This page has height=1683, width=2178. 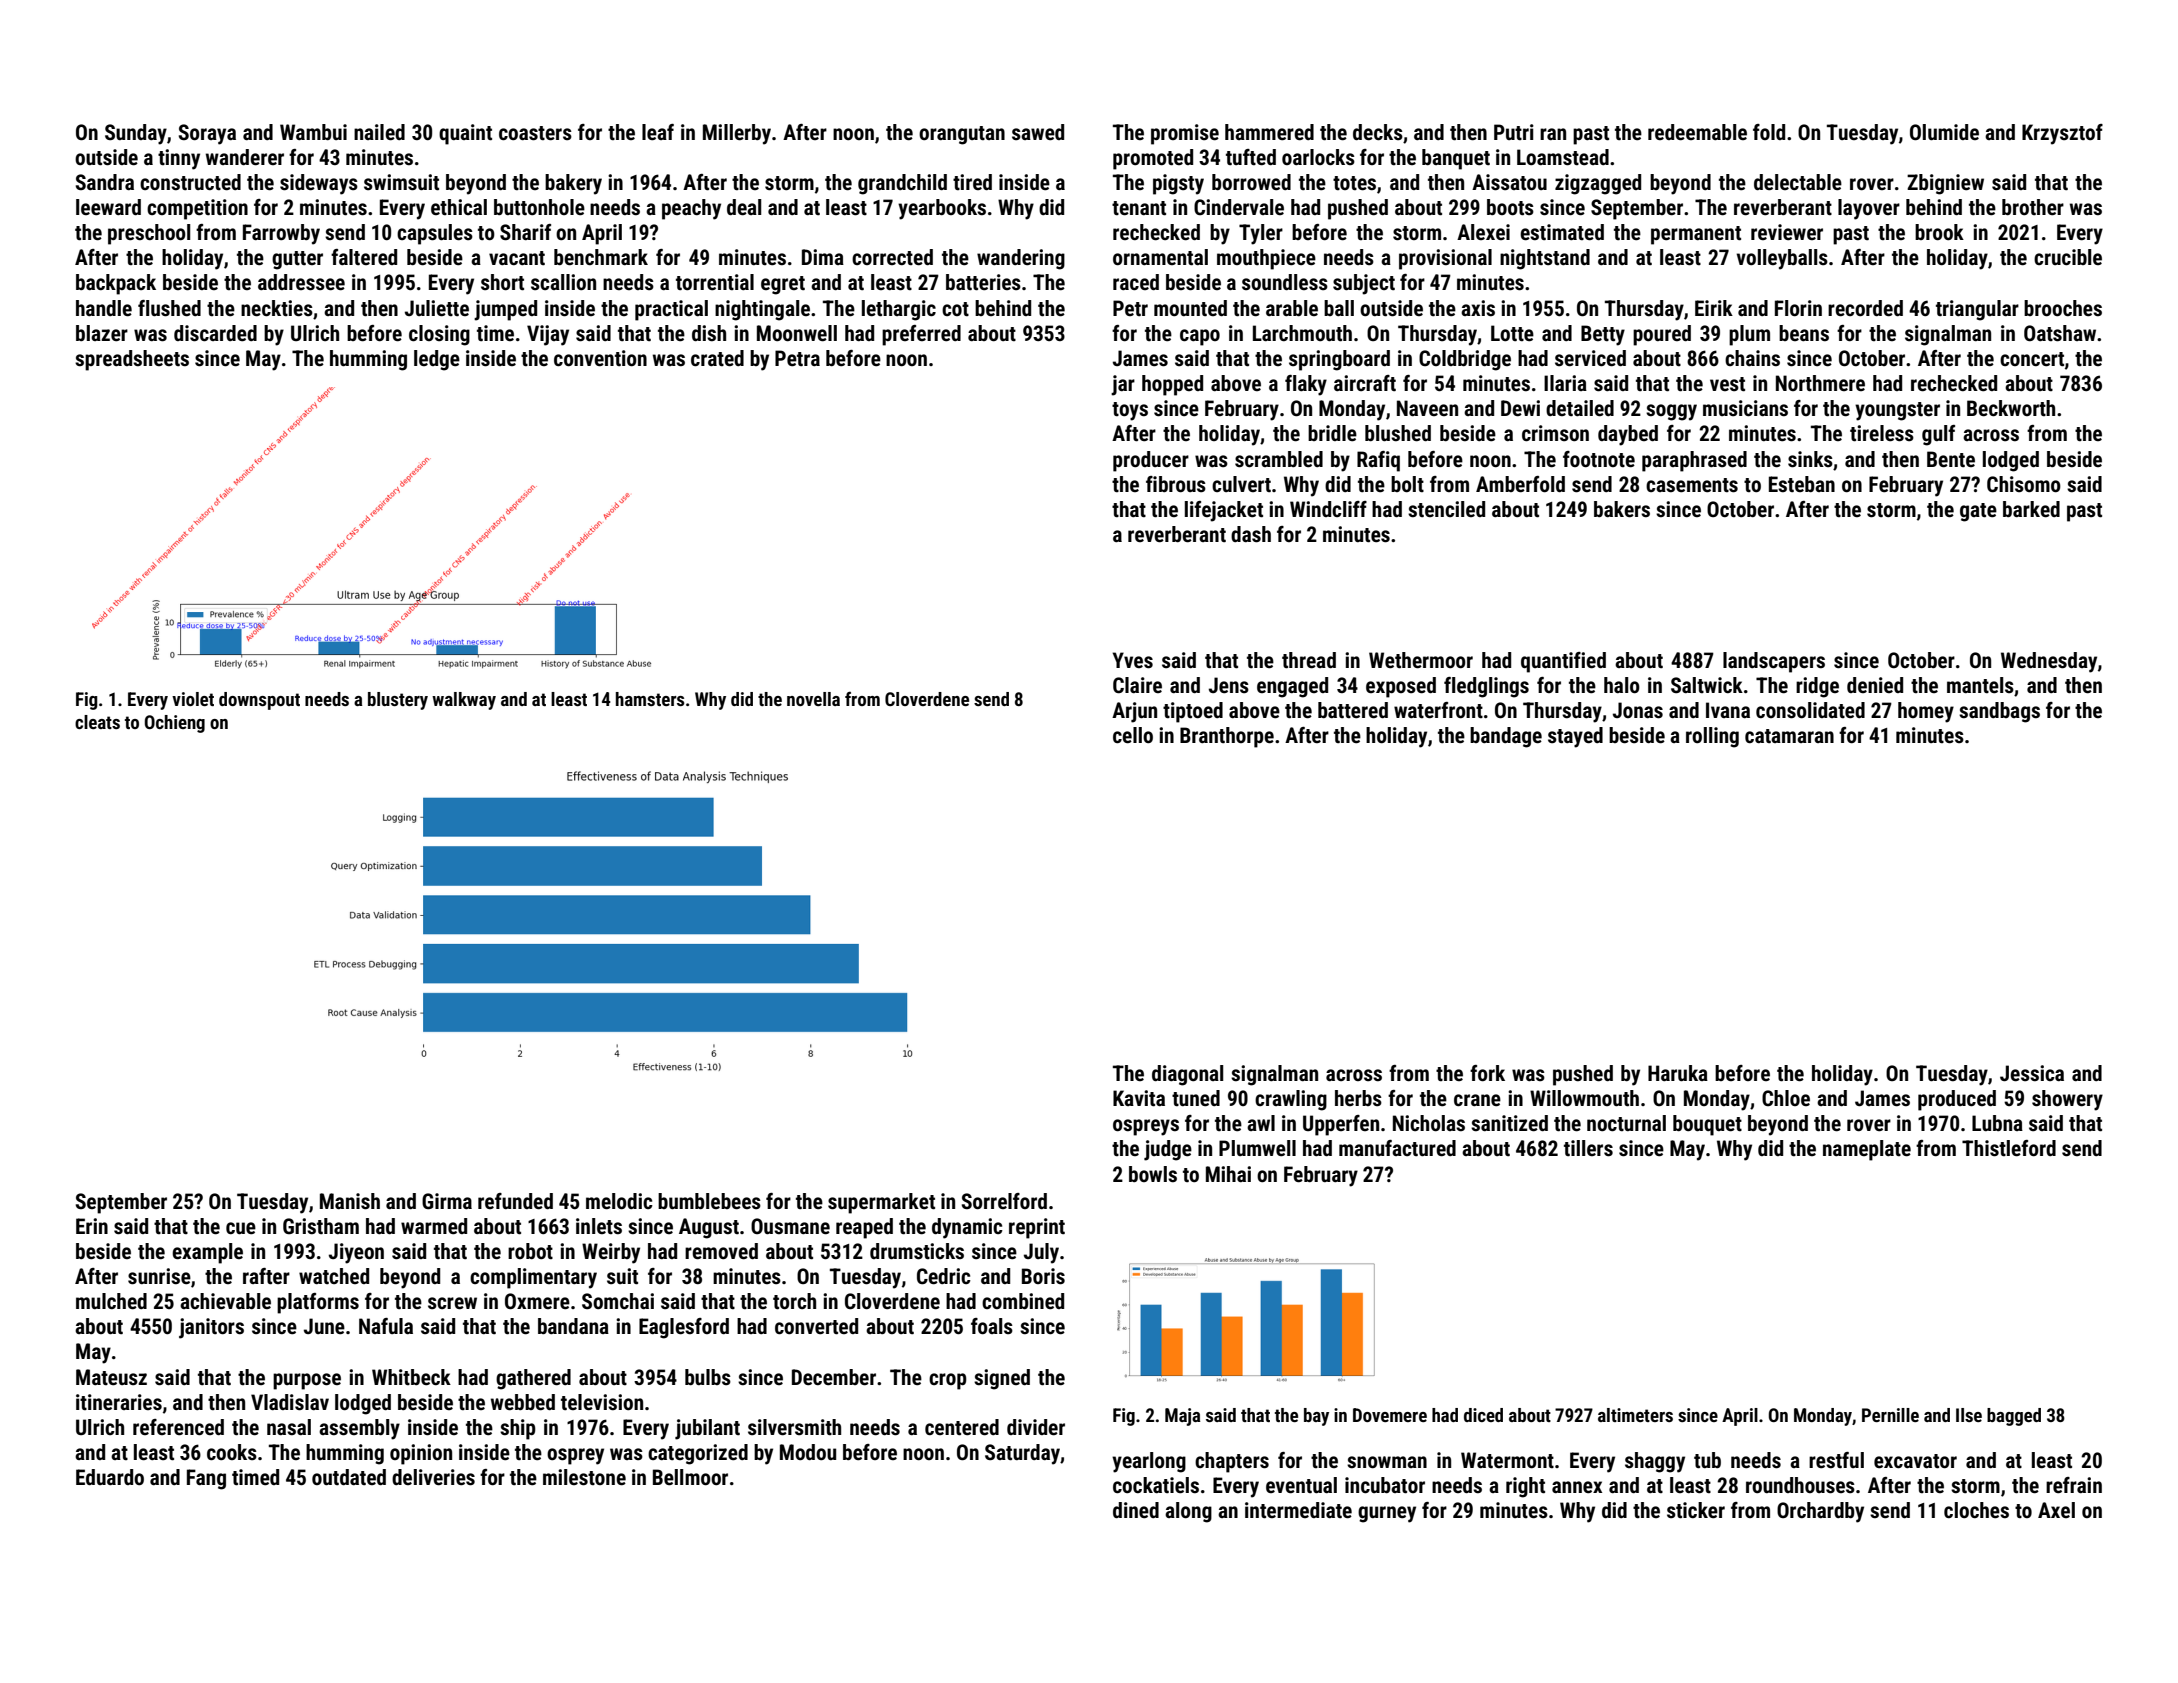 What do you see at coordinates (2032, 359) in the page?
I see `concert` at bounding box center [2032, 359].
